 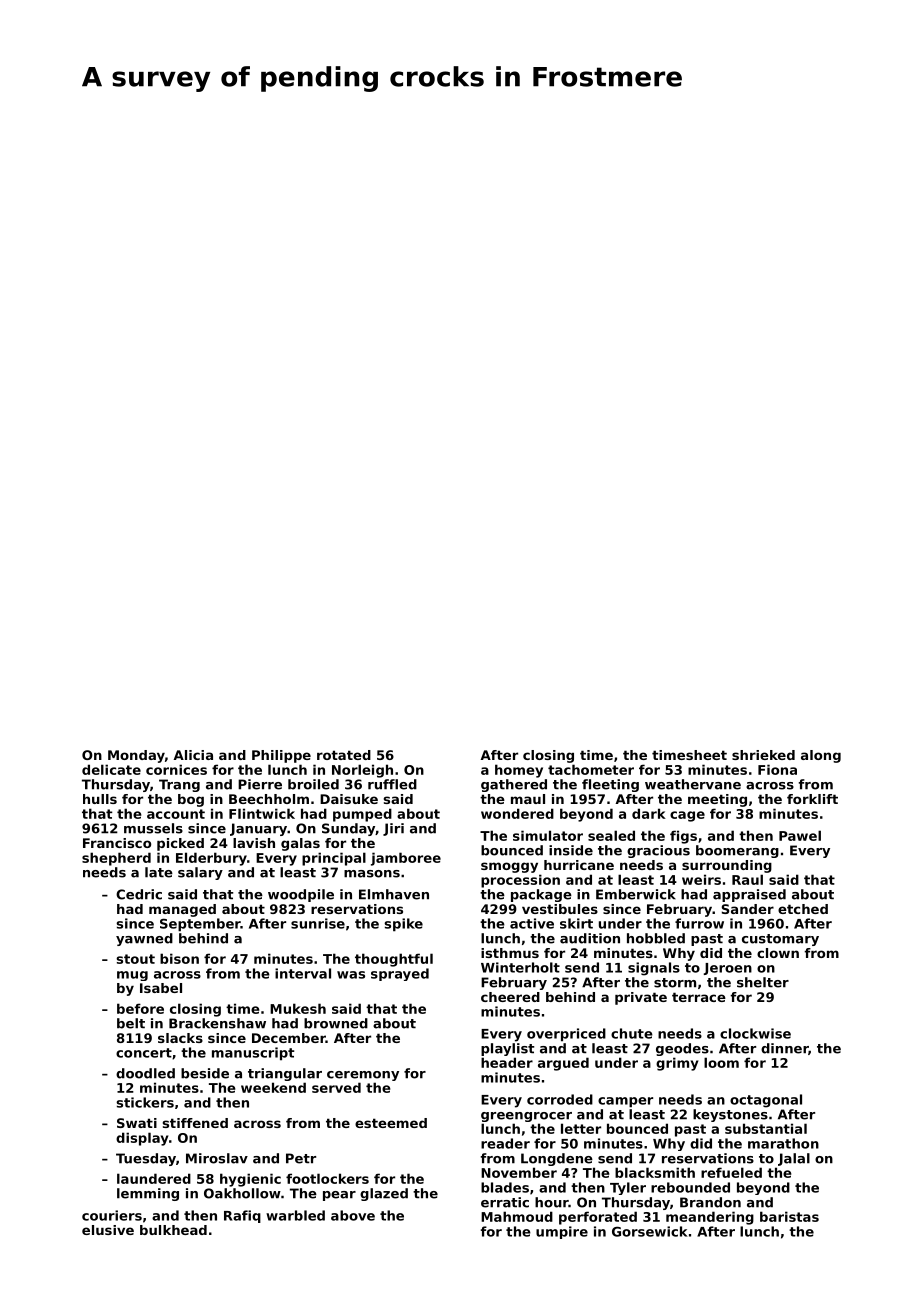 I want to click on Gorsewick, so click(x=650, y=1231).
